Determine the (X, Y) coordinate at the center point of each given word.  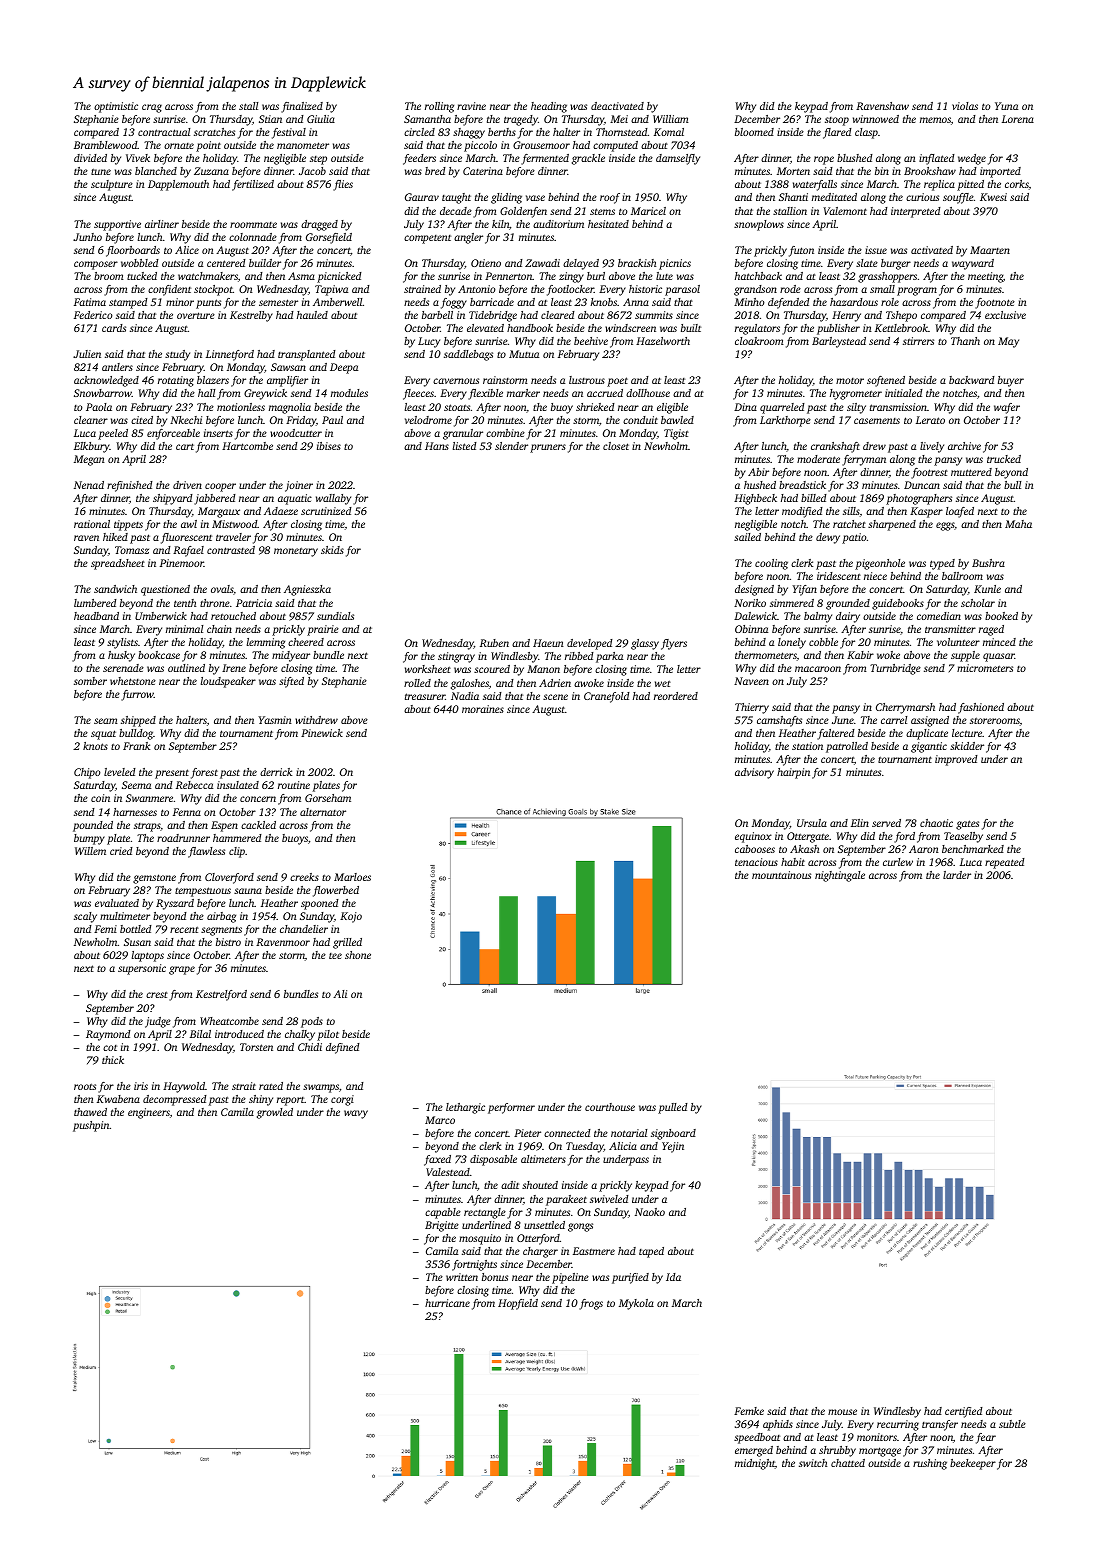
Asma (301, 276)
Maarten (990, 250)
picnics (675, 264)
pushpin (91, 1126)
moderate (818, 459)
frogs (591, 1304)
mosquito (480, 1239)
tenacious (756, 862)
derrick (276, 772)
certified (964, 1412)
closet (616, 446)
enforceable (173, 434)
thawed (90, 1112)
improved (956, 760)
